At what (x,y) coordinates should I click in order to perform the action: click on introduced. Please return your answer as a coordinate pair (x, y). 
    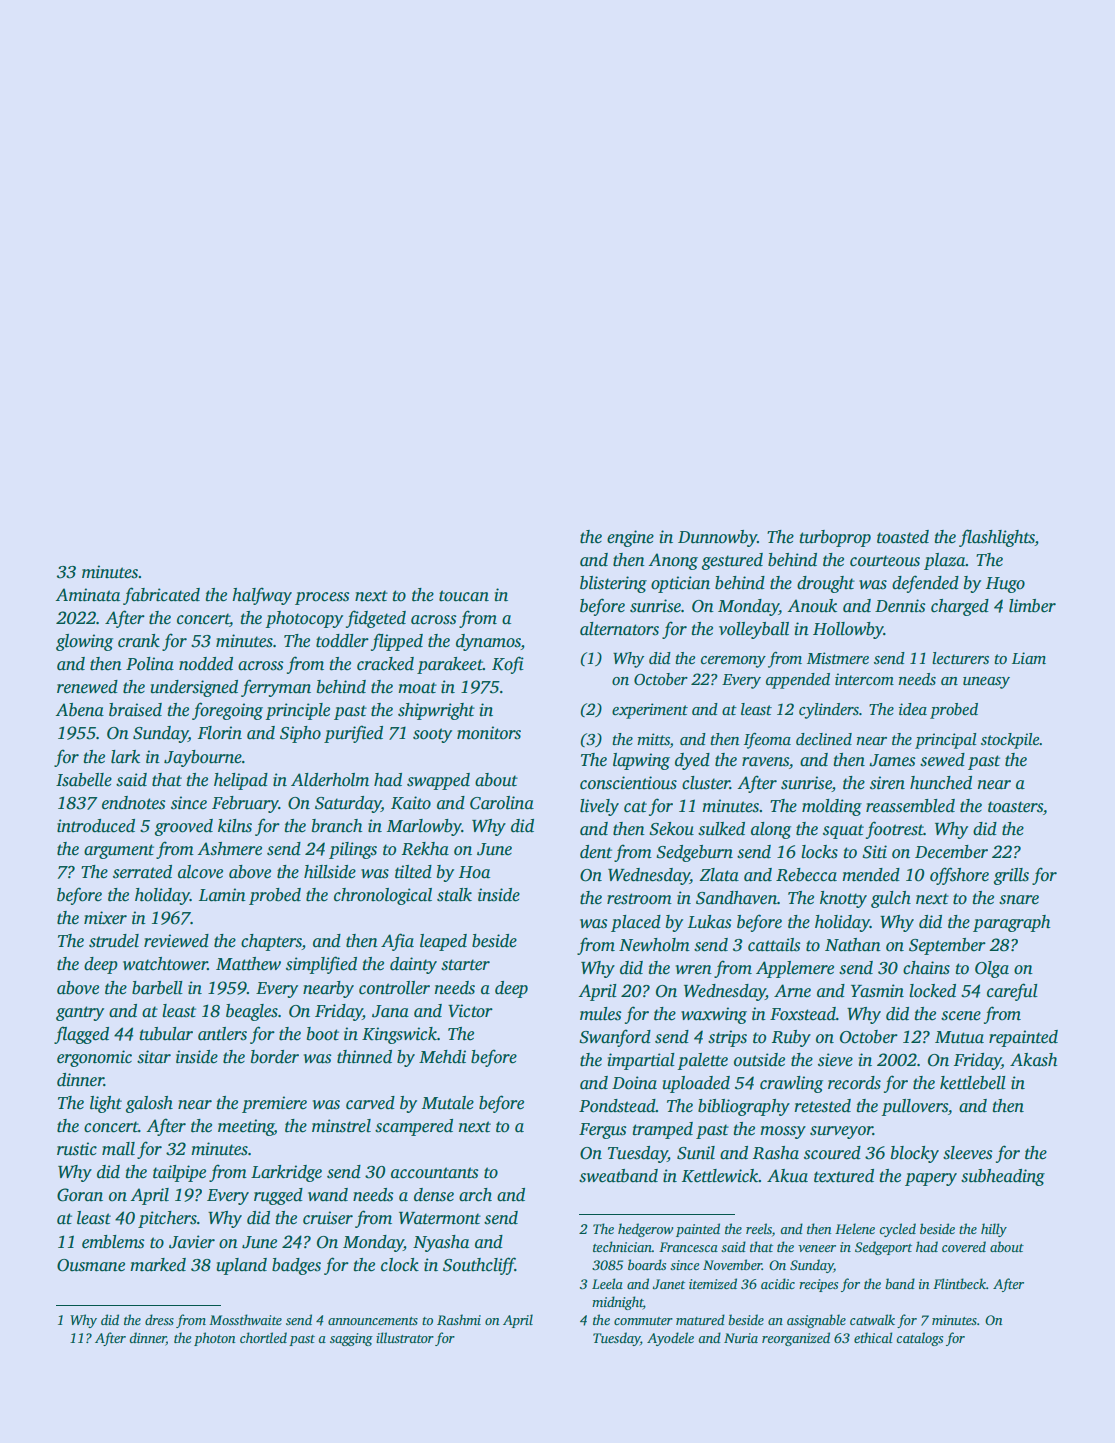
    Looking at the image, I should click on (96, 826).
